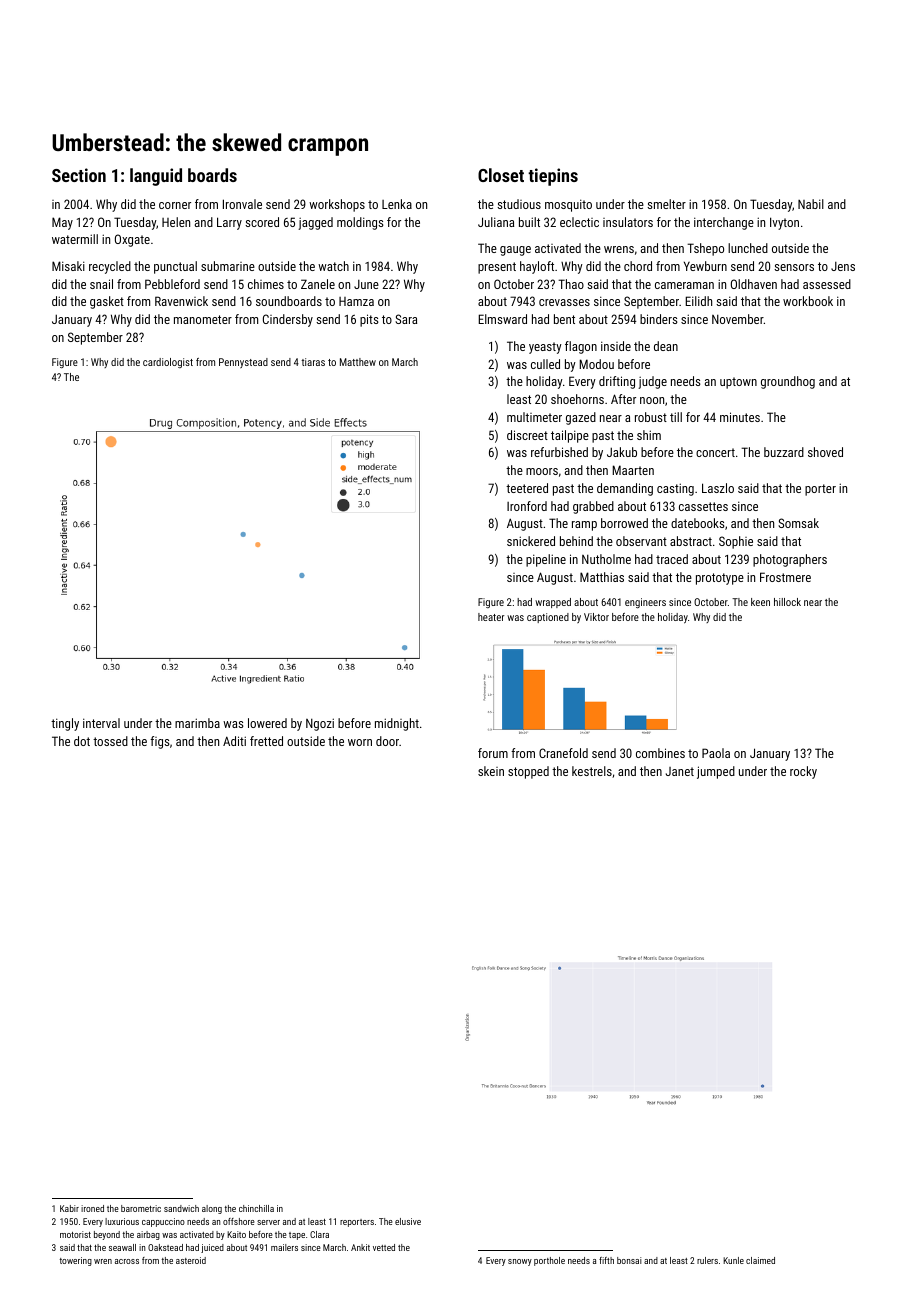 This screenshot has width=908, height=1316. I want to click on Ngozi, so click(320, 724).
